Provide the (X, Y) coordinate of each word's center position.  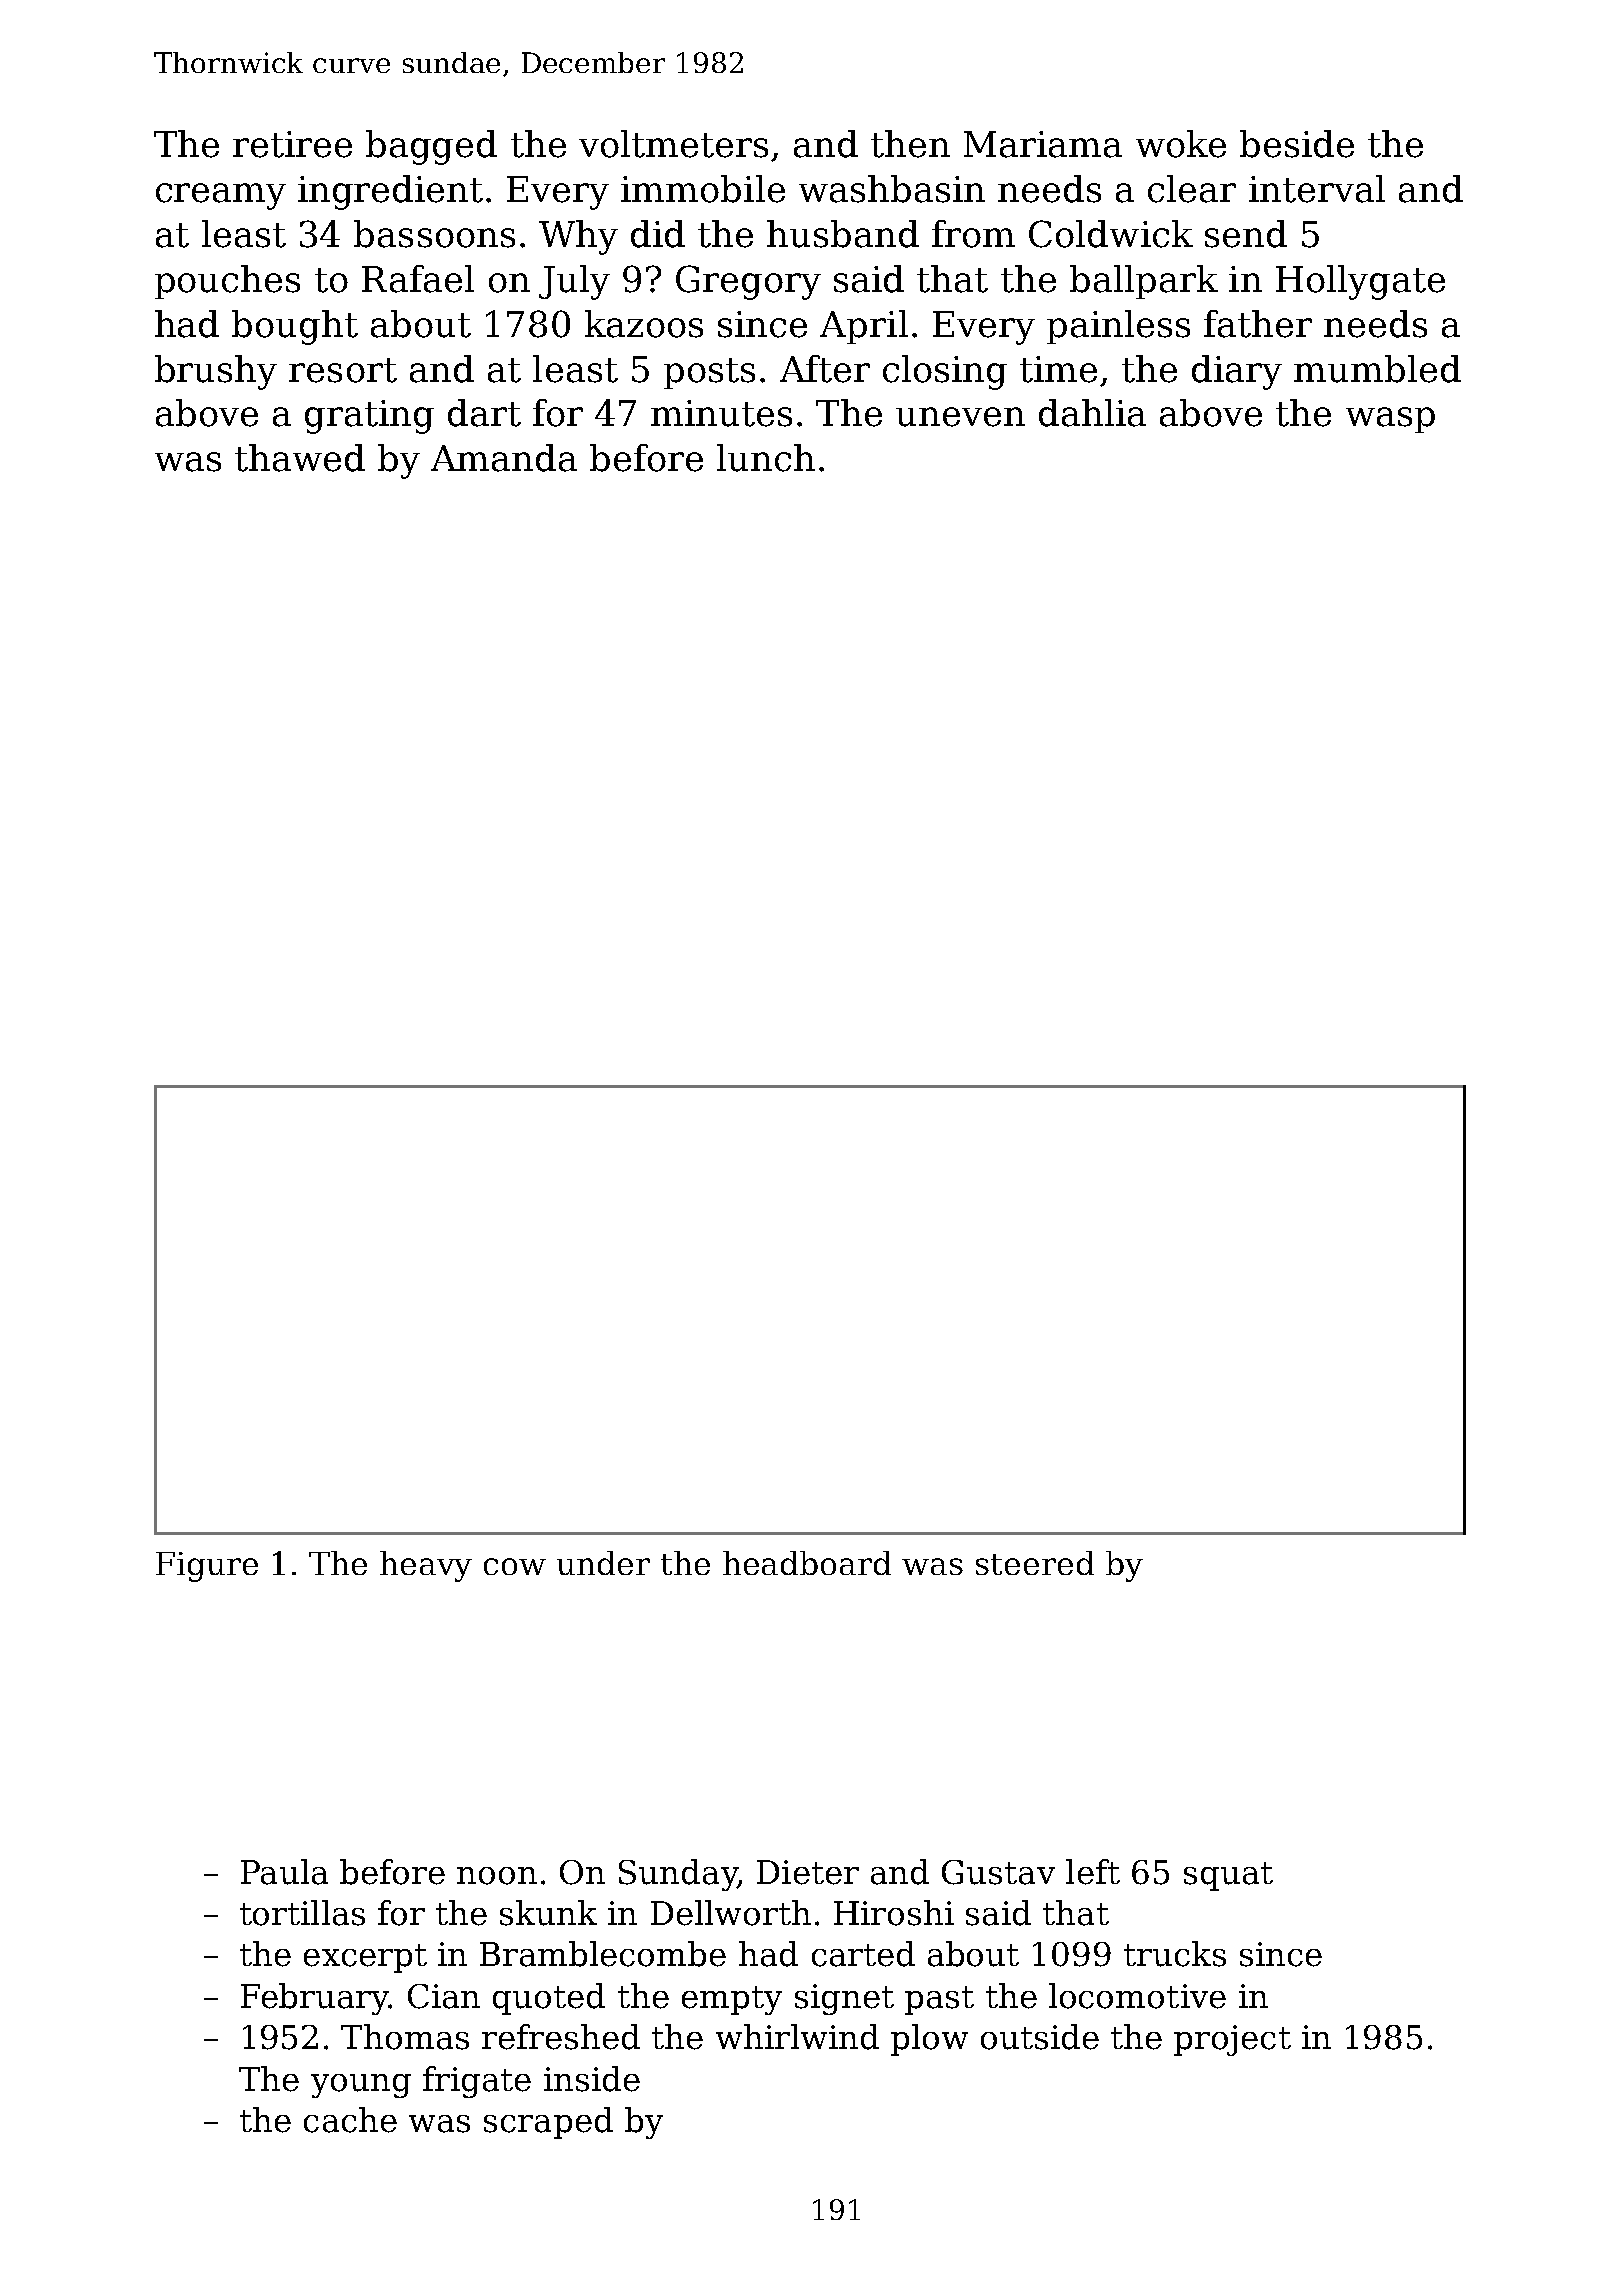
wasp (1390, 420)
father (1258, 324)
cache (350, 2120)
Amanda (504, 458)
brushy (216, 372)
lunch (766, 458)
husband (843, 234)
